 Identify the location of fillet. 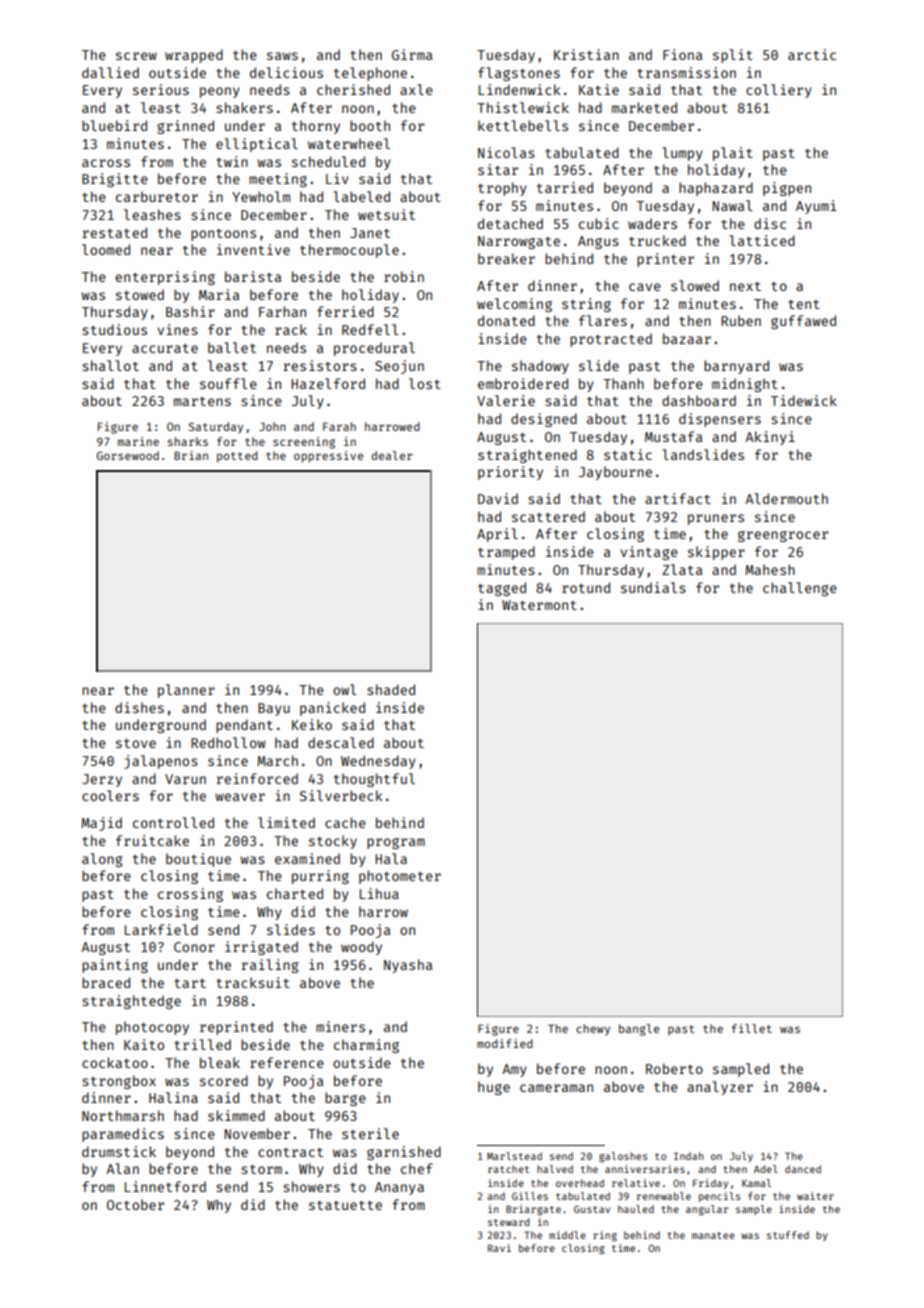
(752, 1028).
